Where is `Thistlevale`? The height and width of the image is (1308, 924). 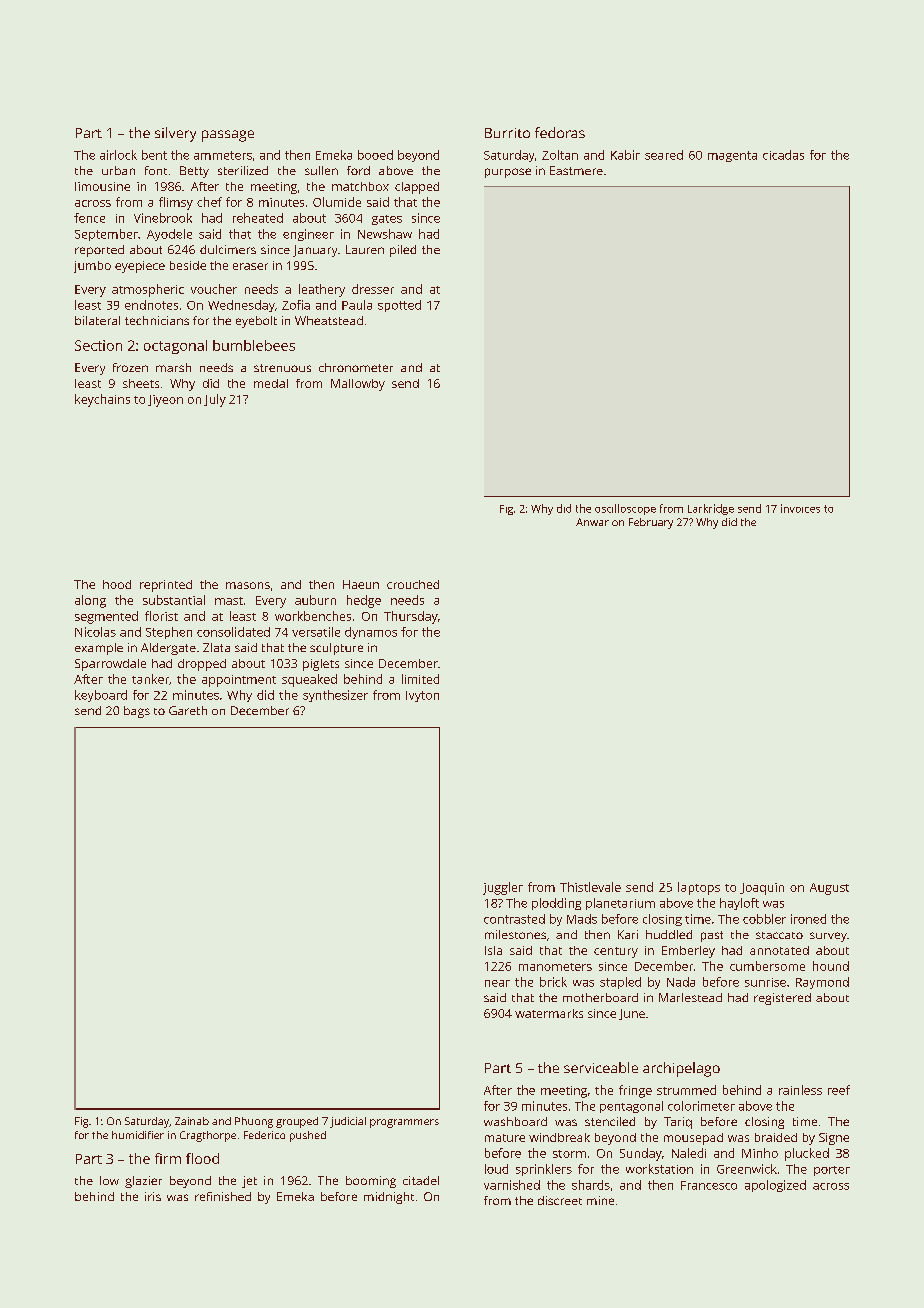
Thistlevale is located at coordinates (590, 887).
